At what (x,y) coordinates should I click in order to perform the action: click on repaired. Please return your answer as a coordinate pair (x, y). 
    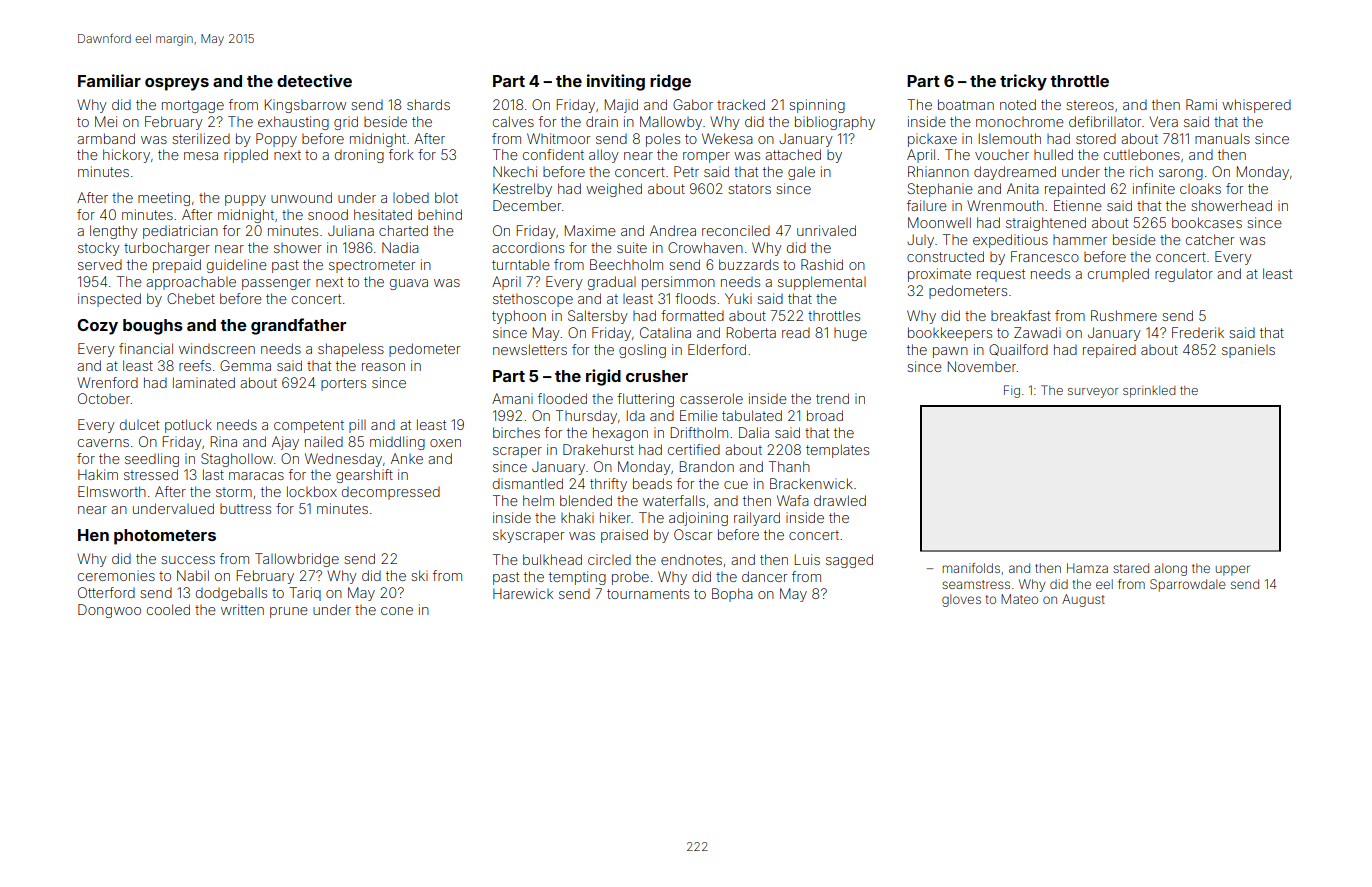
    Looking at the image, I should click on (1109, 351).
